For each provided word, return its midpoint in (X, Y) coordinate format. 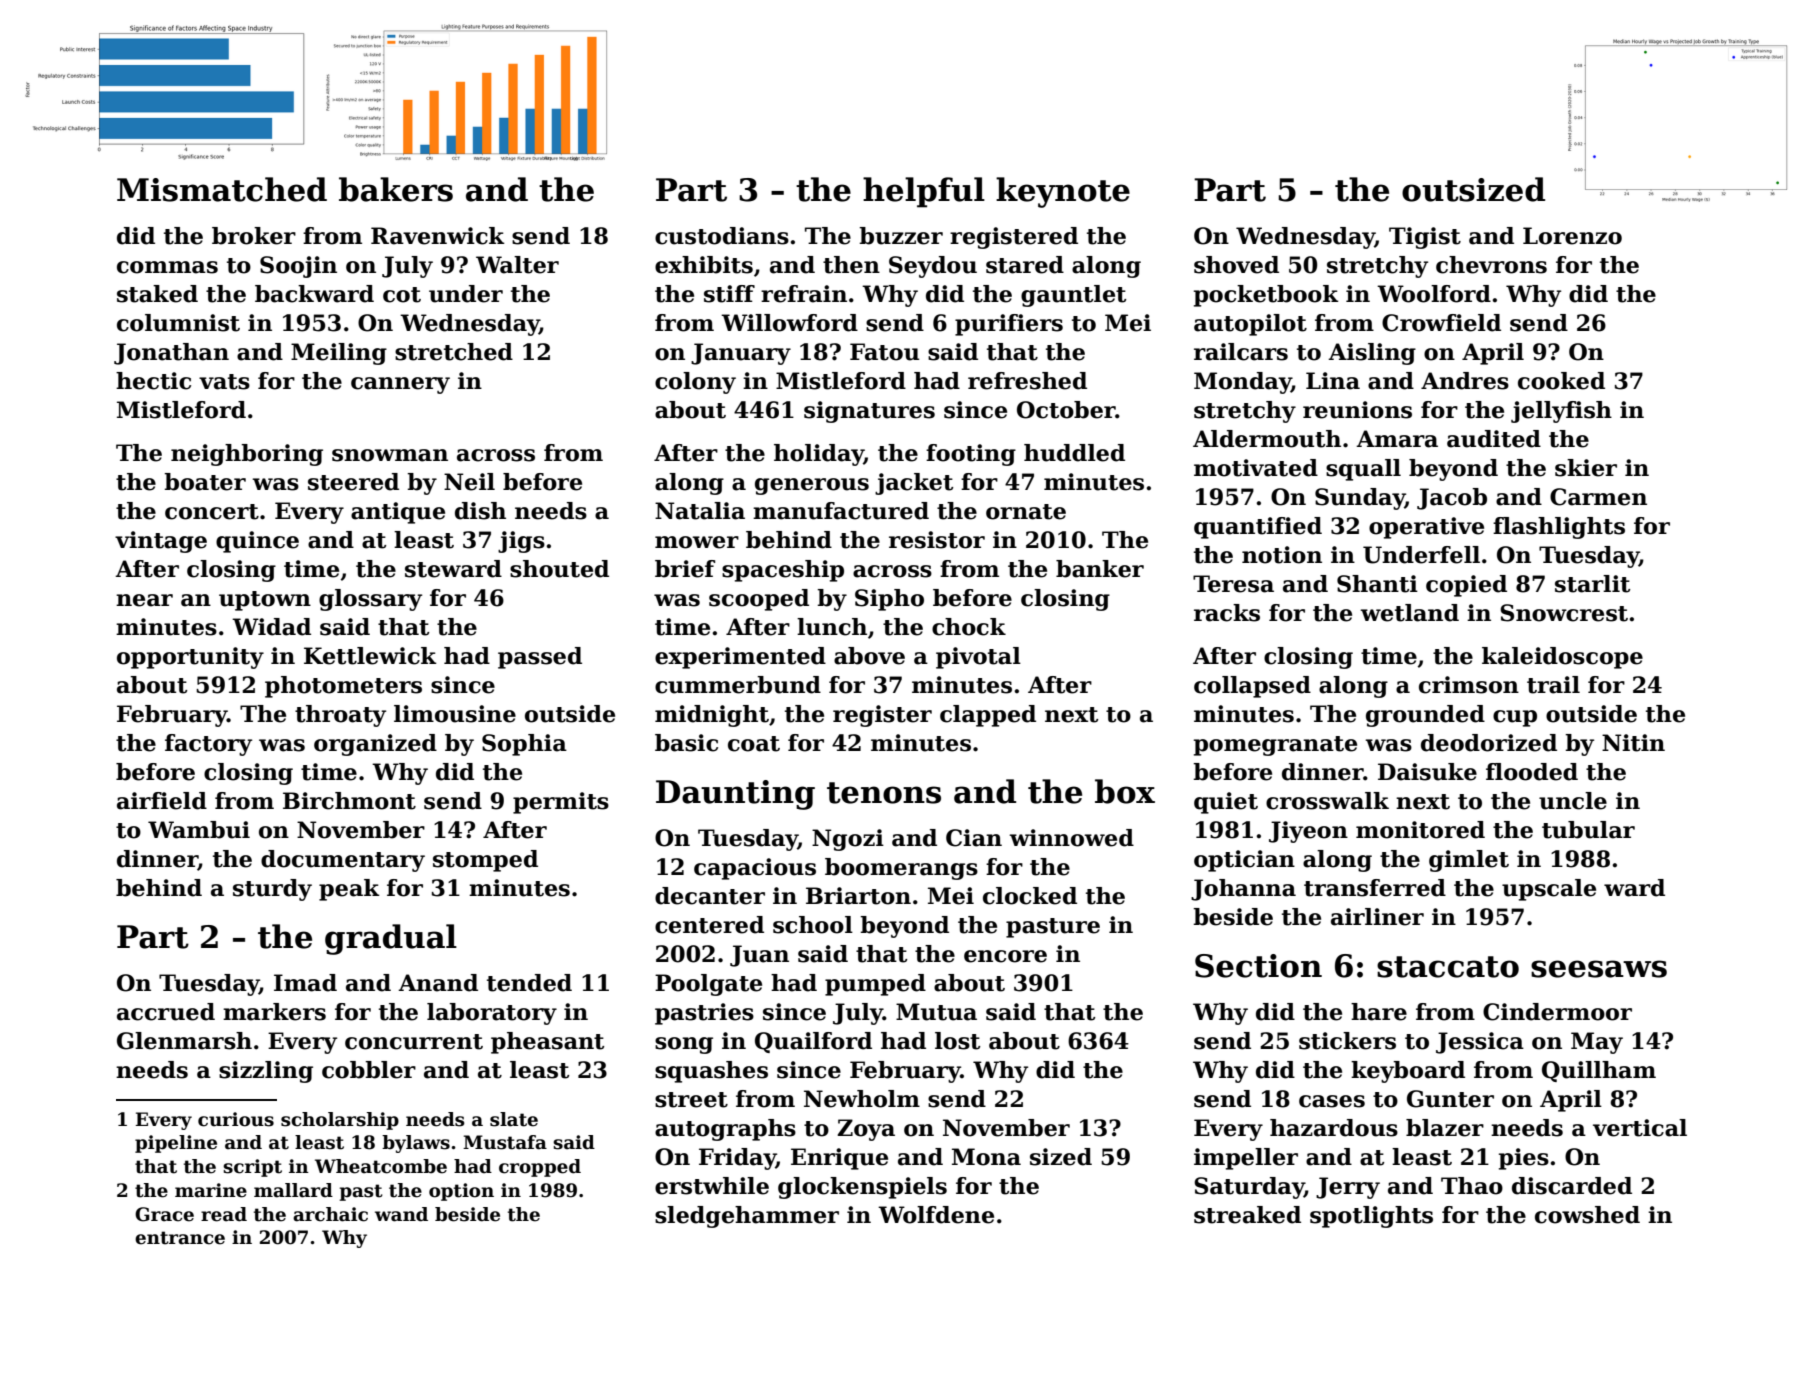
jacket (914, 484)
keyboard (1408, 1072)
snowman (390, 455)
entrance (180, 1238)
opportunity (190, 658)
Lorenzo (1572, 236)
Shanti (1377, 584)
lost (957, 1041)
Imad (305, 983)
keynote (1063, 192)
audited (1494, 439)
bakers (396, 189)
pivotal (978, 658)
